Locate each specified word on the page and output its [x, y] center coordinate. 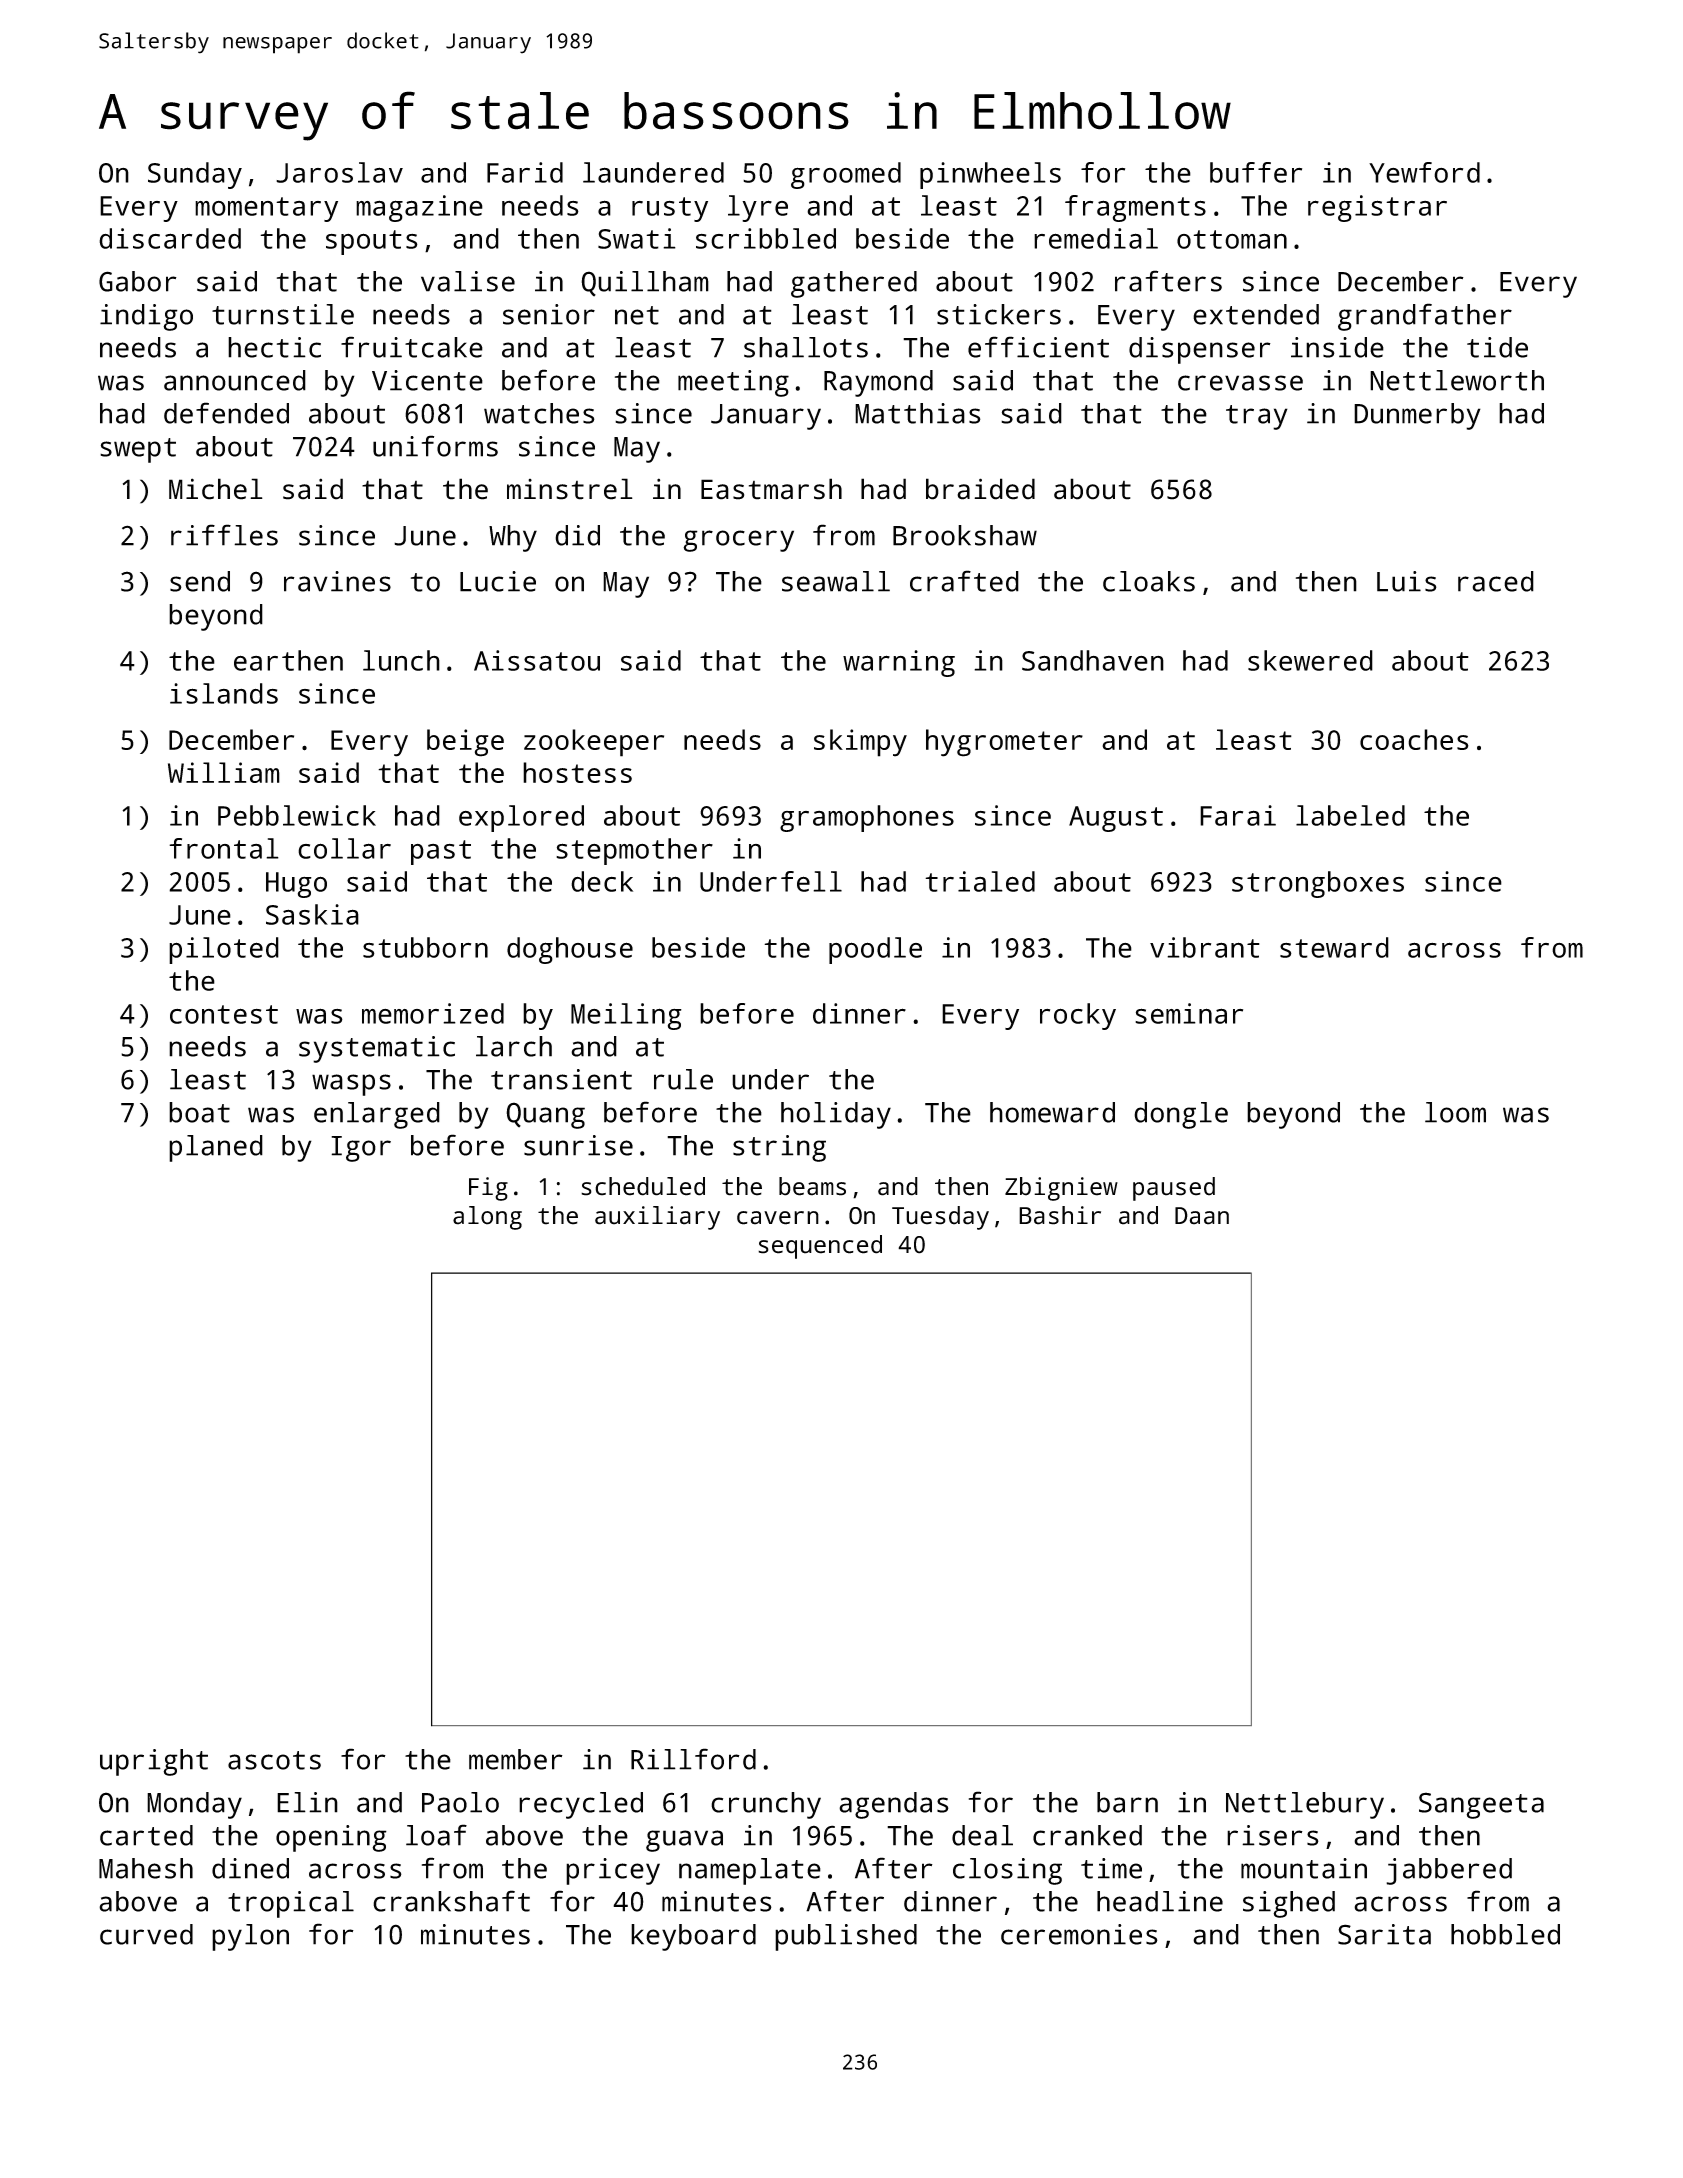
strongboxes [1318, 884]
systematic [377, 1049]
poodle [875, 950]
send [200, 581]
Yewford [1424, 172]
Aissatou [537, 660]
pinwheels [990, 175]
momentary [266, 209]
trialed [980, 881]
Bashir [1060, 1215]
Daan [1202, 1216]
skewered [1310, 660]
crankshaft [451, 1901]
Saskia [312, 914]
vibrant [1205, 947]
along [487, 1218]
